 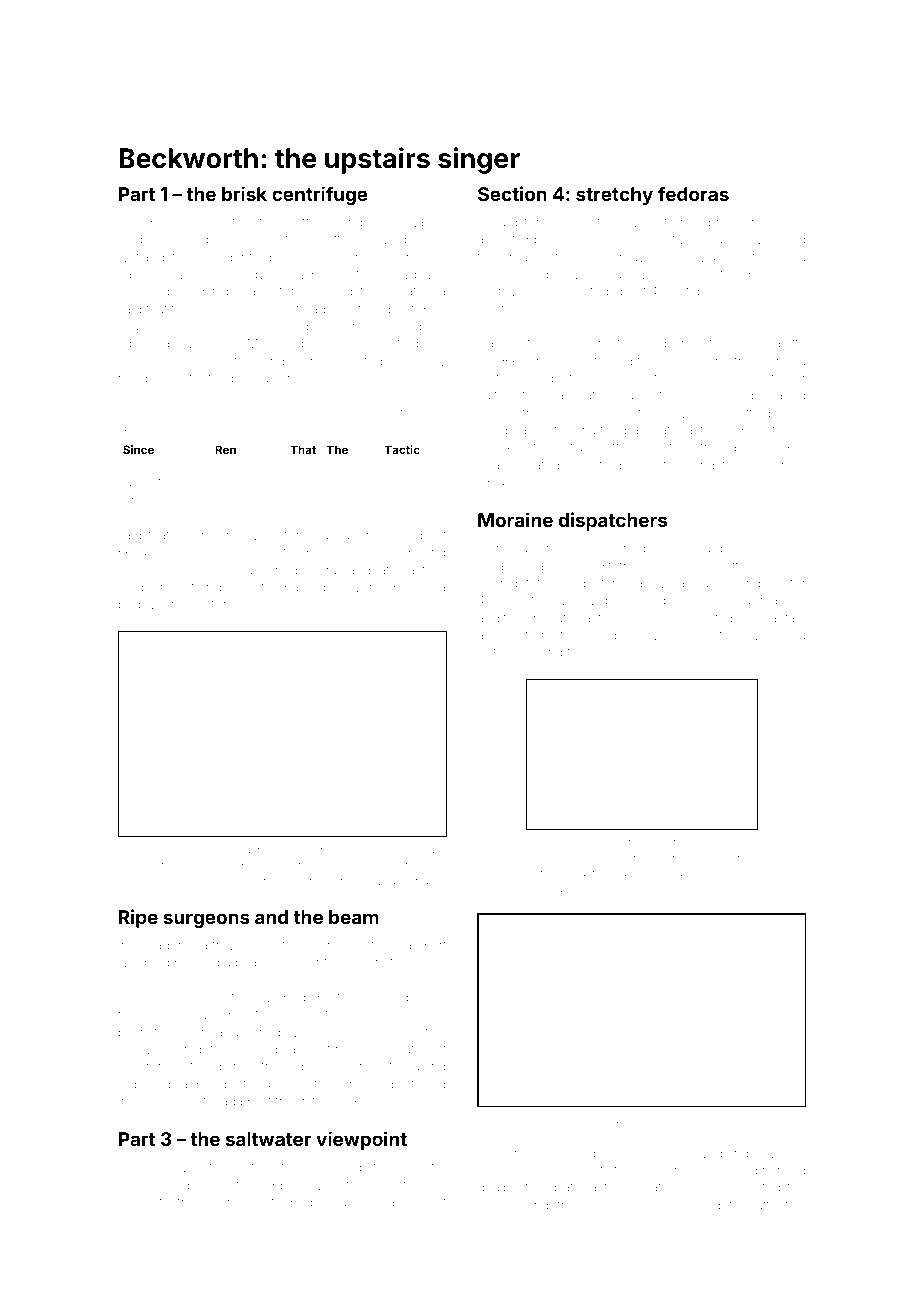 What do you see at coordinates (430, 363) in the page?
I see `noisy` at bounding box center [430, 363].
